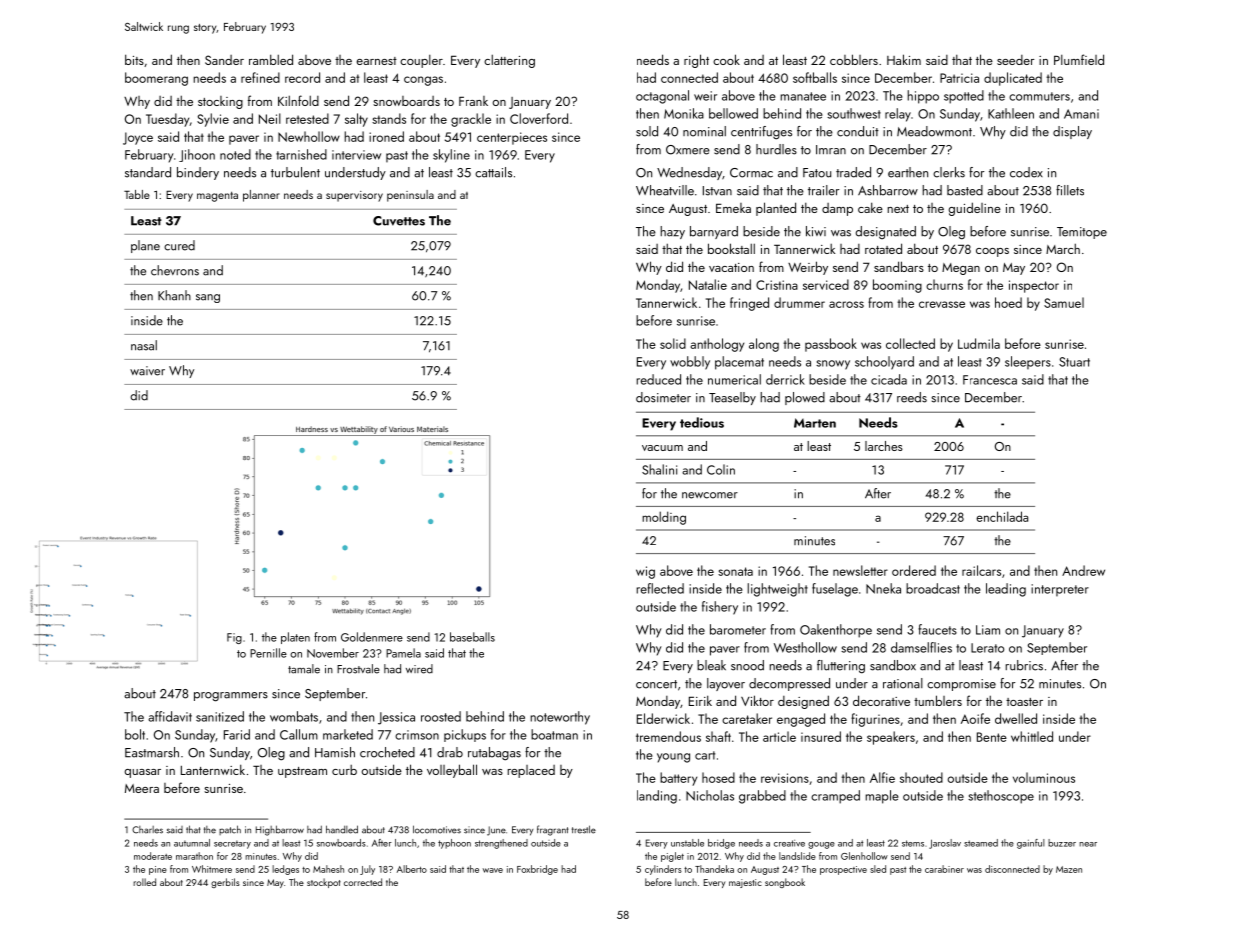 The width and height of the image is (1233, 952). Describe the element at coordinates (1083, 570) in the image. I see `Andrew` at that location.
